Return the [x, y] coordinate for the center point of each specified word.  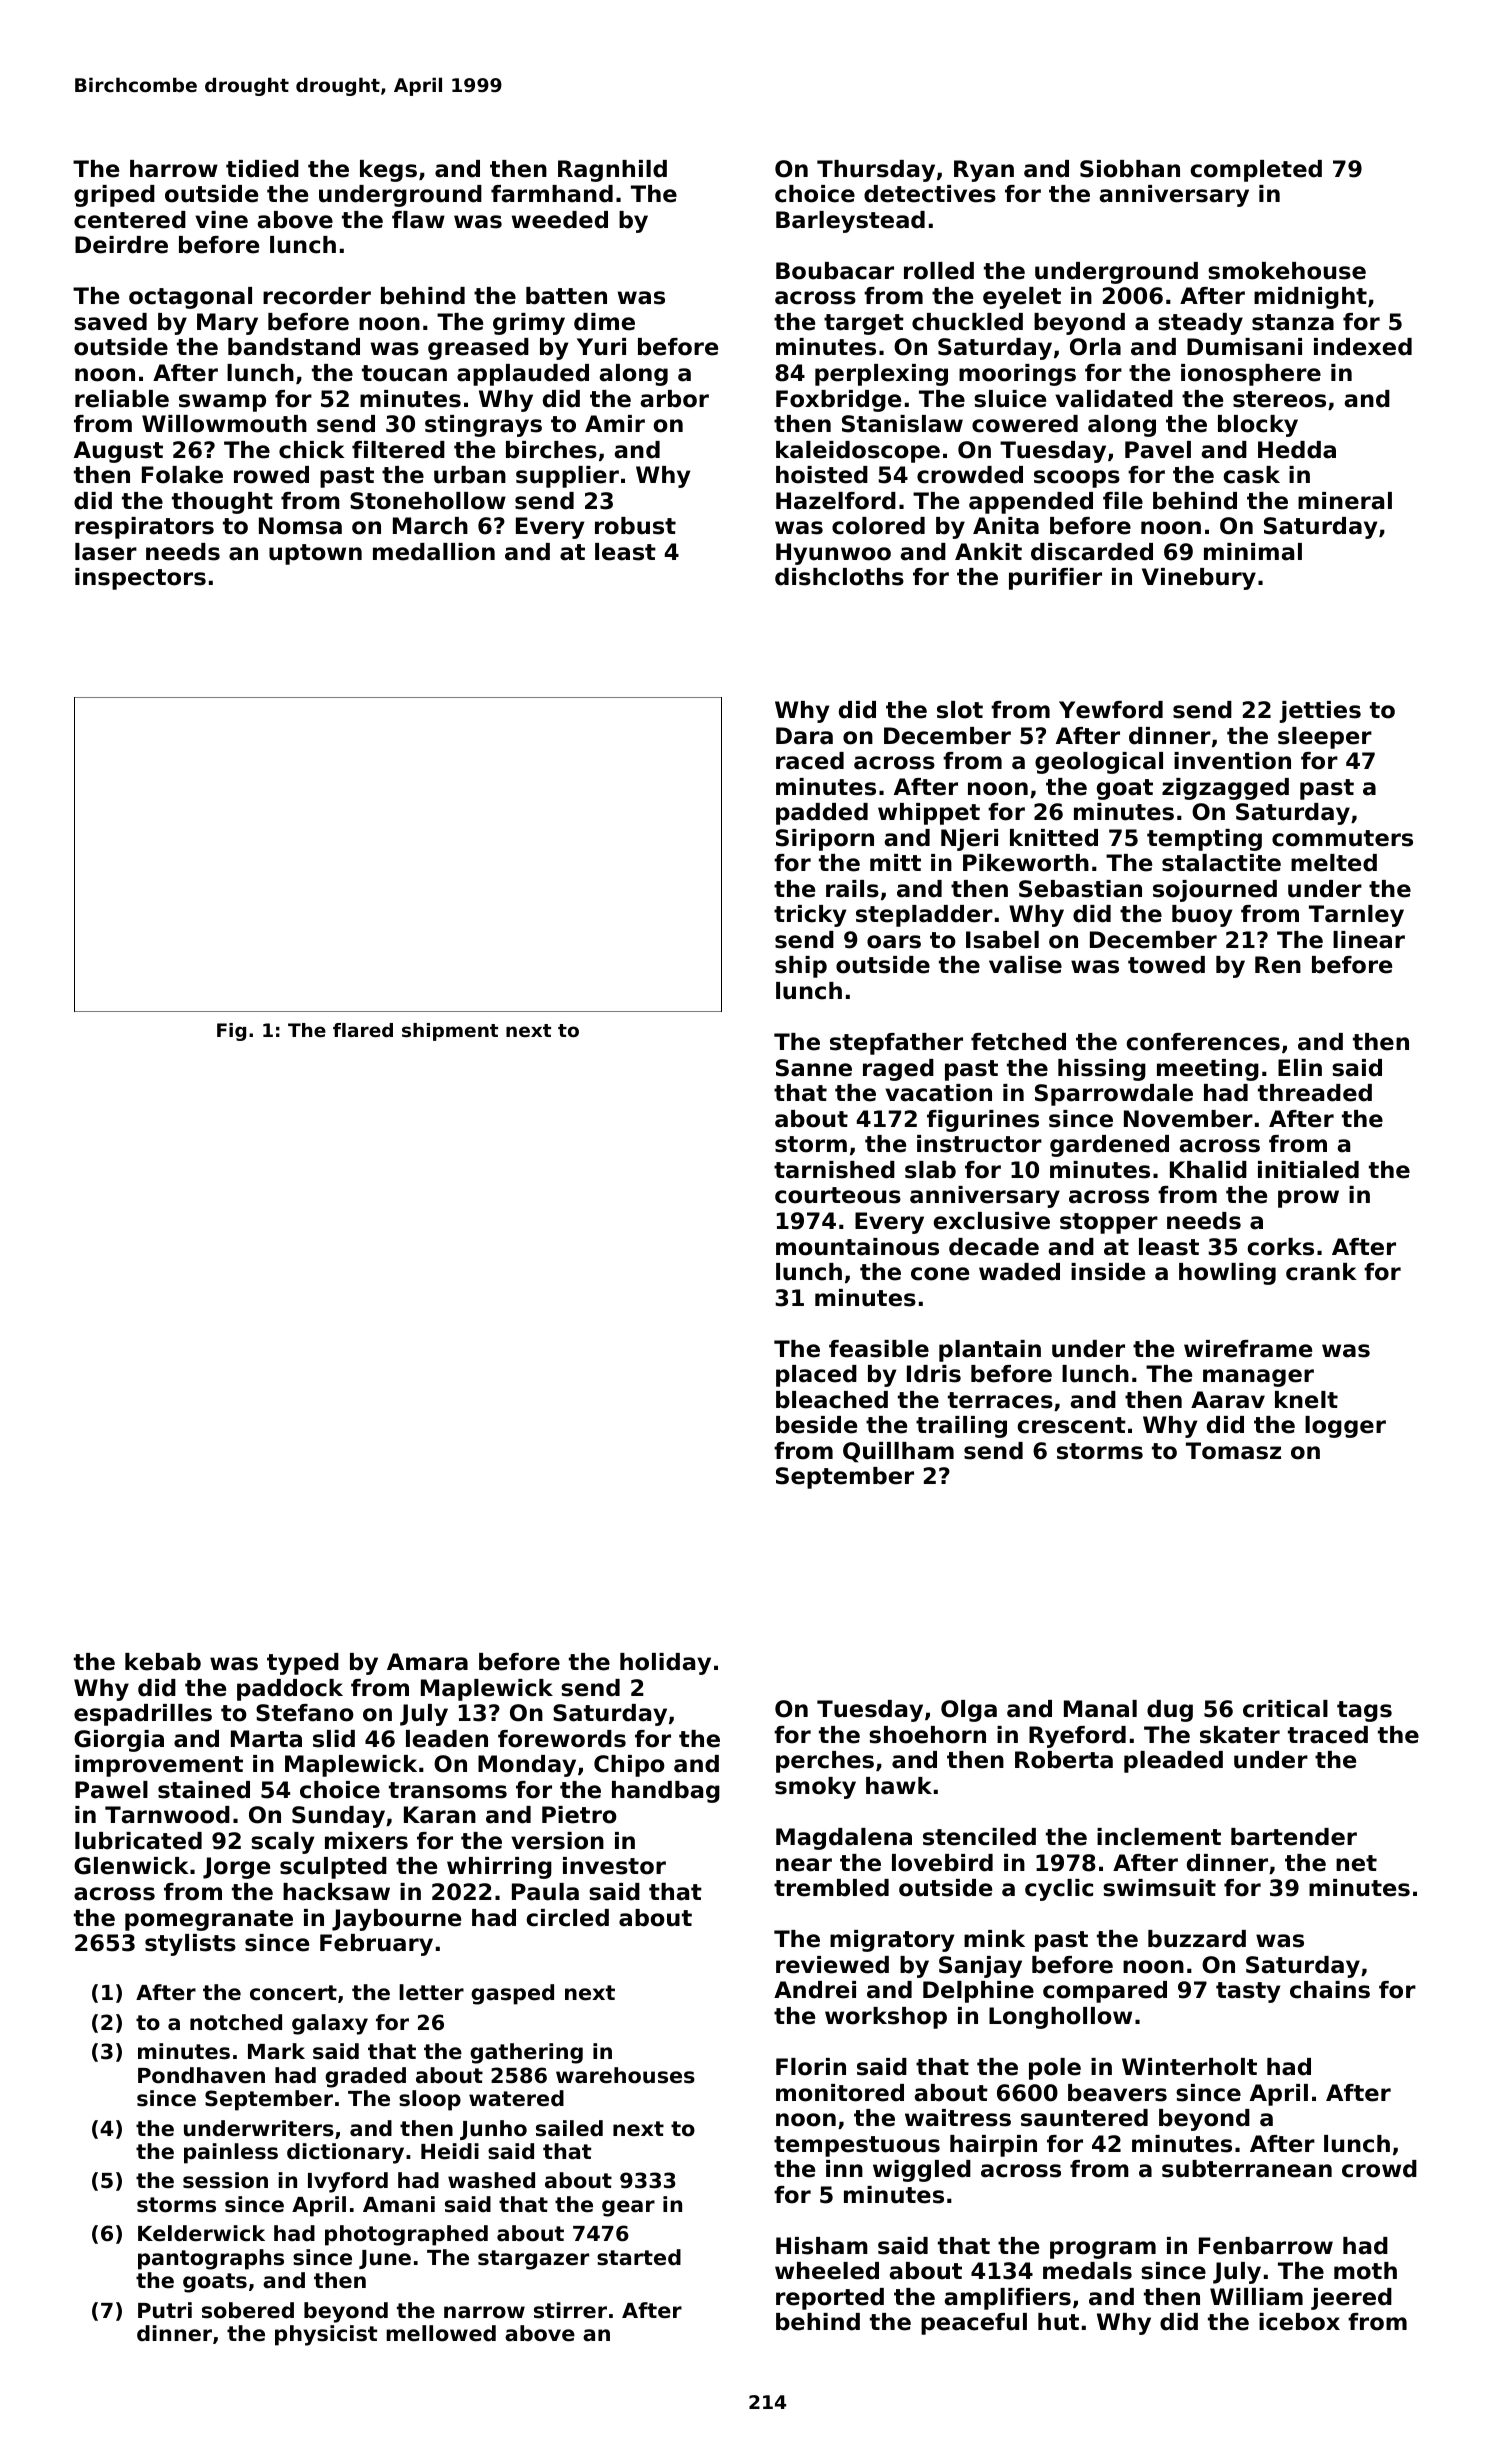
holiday [665, 1664]
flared [363, 1030]
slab [930, 1170]
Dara [804, 736]
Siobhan [1130, 169]
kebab [163, 1662]
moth [1365, 2271]
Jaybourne [396, 1920]
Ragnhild [612, 171]
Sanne [814, 1068]
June [385, 2259]
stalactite [1221, 863]
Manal [1100, 1709]
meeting [1208, 1070]
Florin [811, 2067]
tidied [262, 169]
